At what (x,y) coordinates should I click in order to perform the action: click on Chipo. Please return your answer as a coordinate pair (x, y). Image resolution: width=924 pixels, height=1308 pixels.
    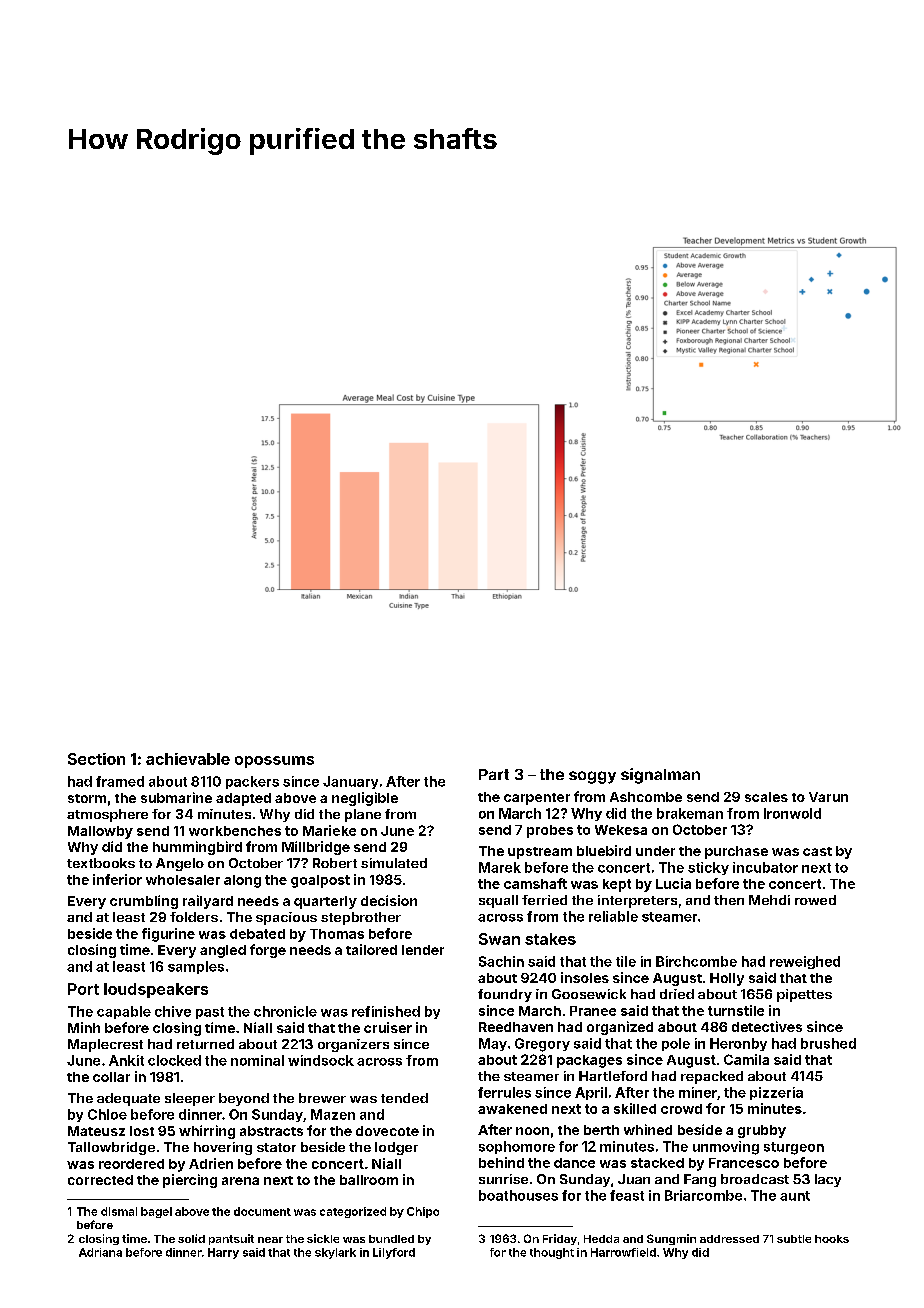
    Looking at the image, I should click on (423, 1212).
